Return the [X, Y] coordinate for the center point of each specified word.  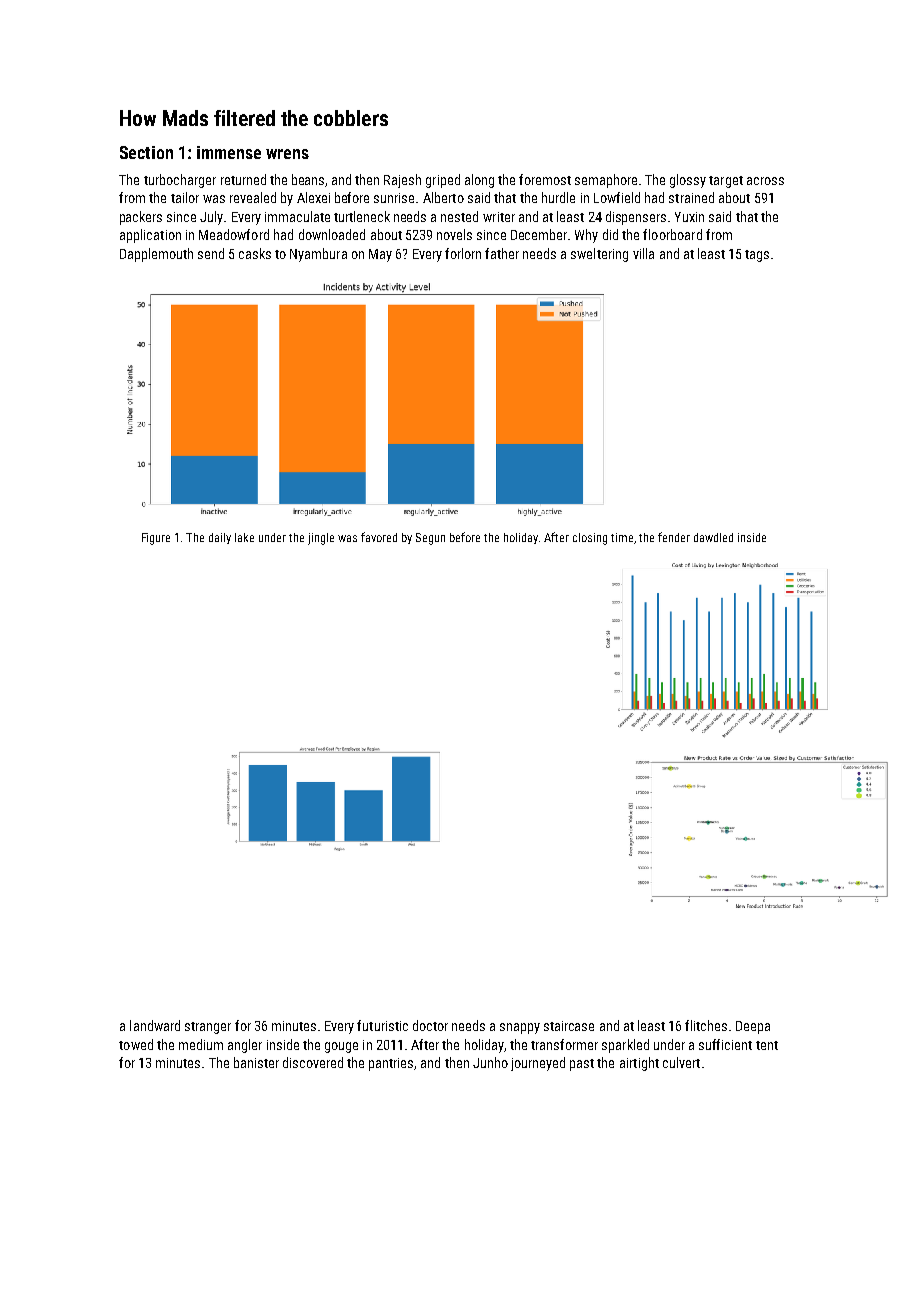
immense [229, 152]
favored [379, 537]
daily [220, 538]
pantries [391, 1064]
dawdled [713, 537]
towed [136, 1044]
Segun [430, 539]
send [211, 253]
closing [590, 539]
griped [443, 181]
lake [244, 537]
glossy [688, 181]
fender [674, 537]
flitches [706, 1025]
